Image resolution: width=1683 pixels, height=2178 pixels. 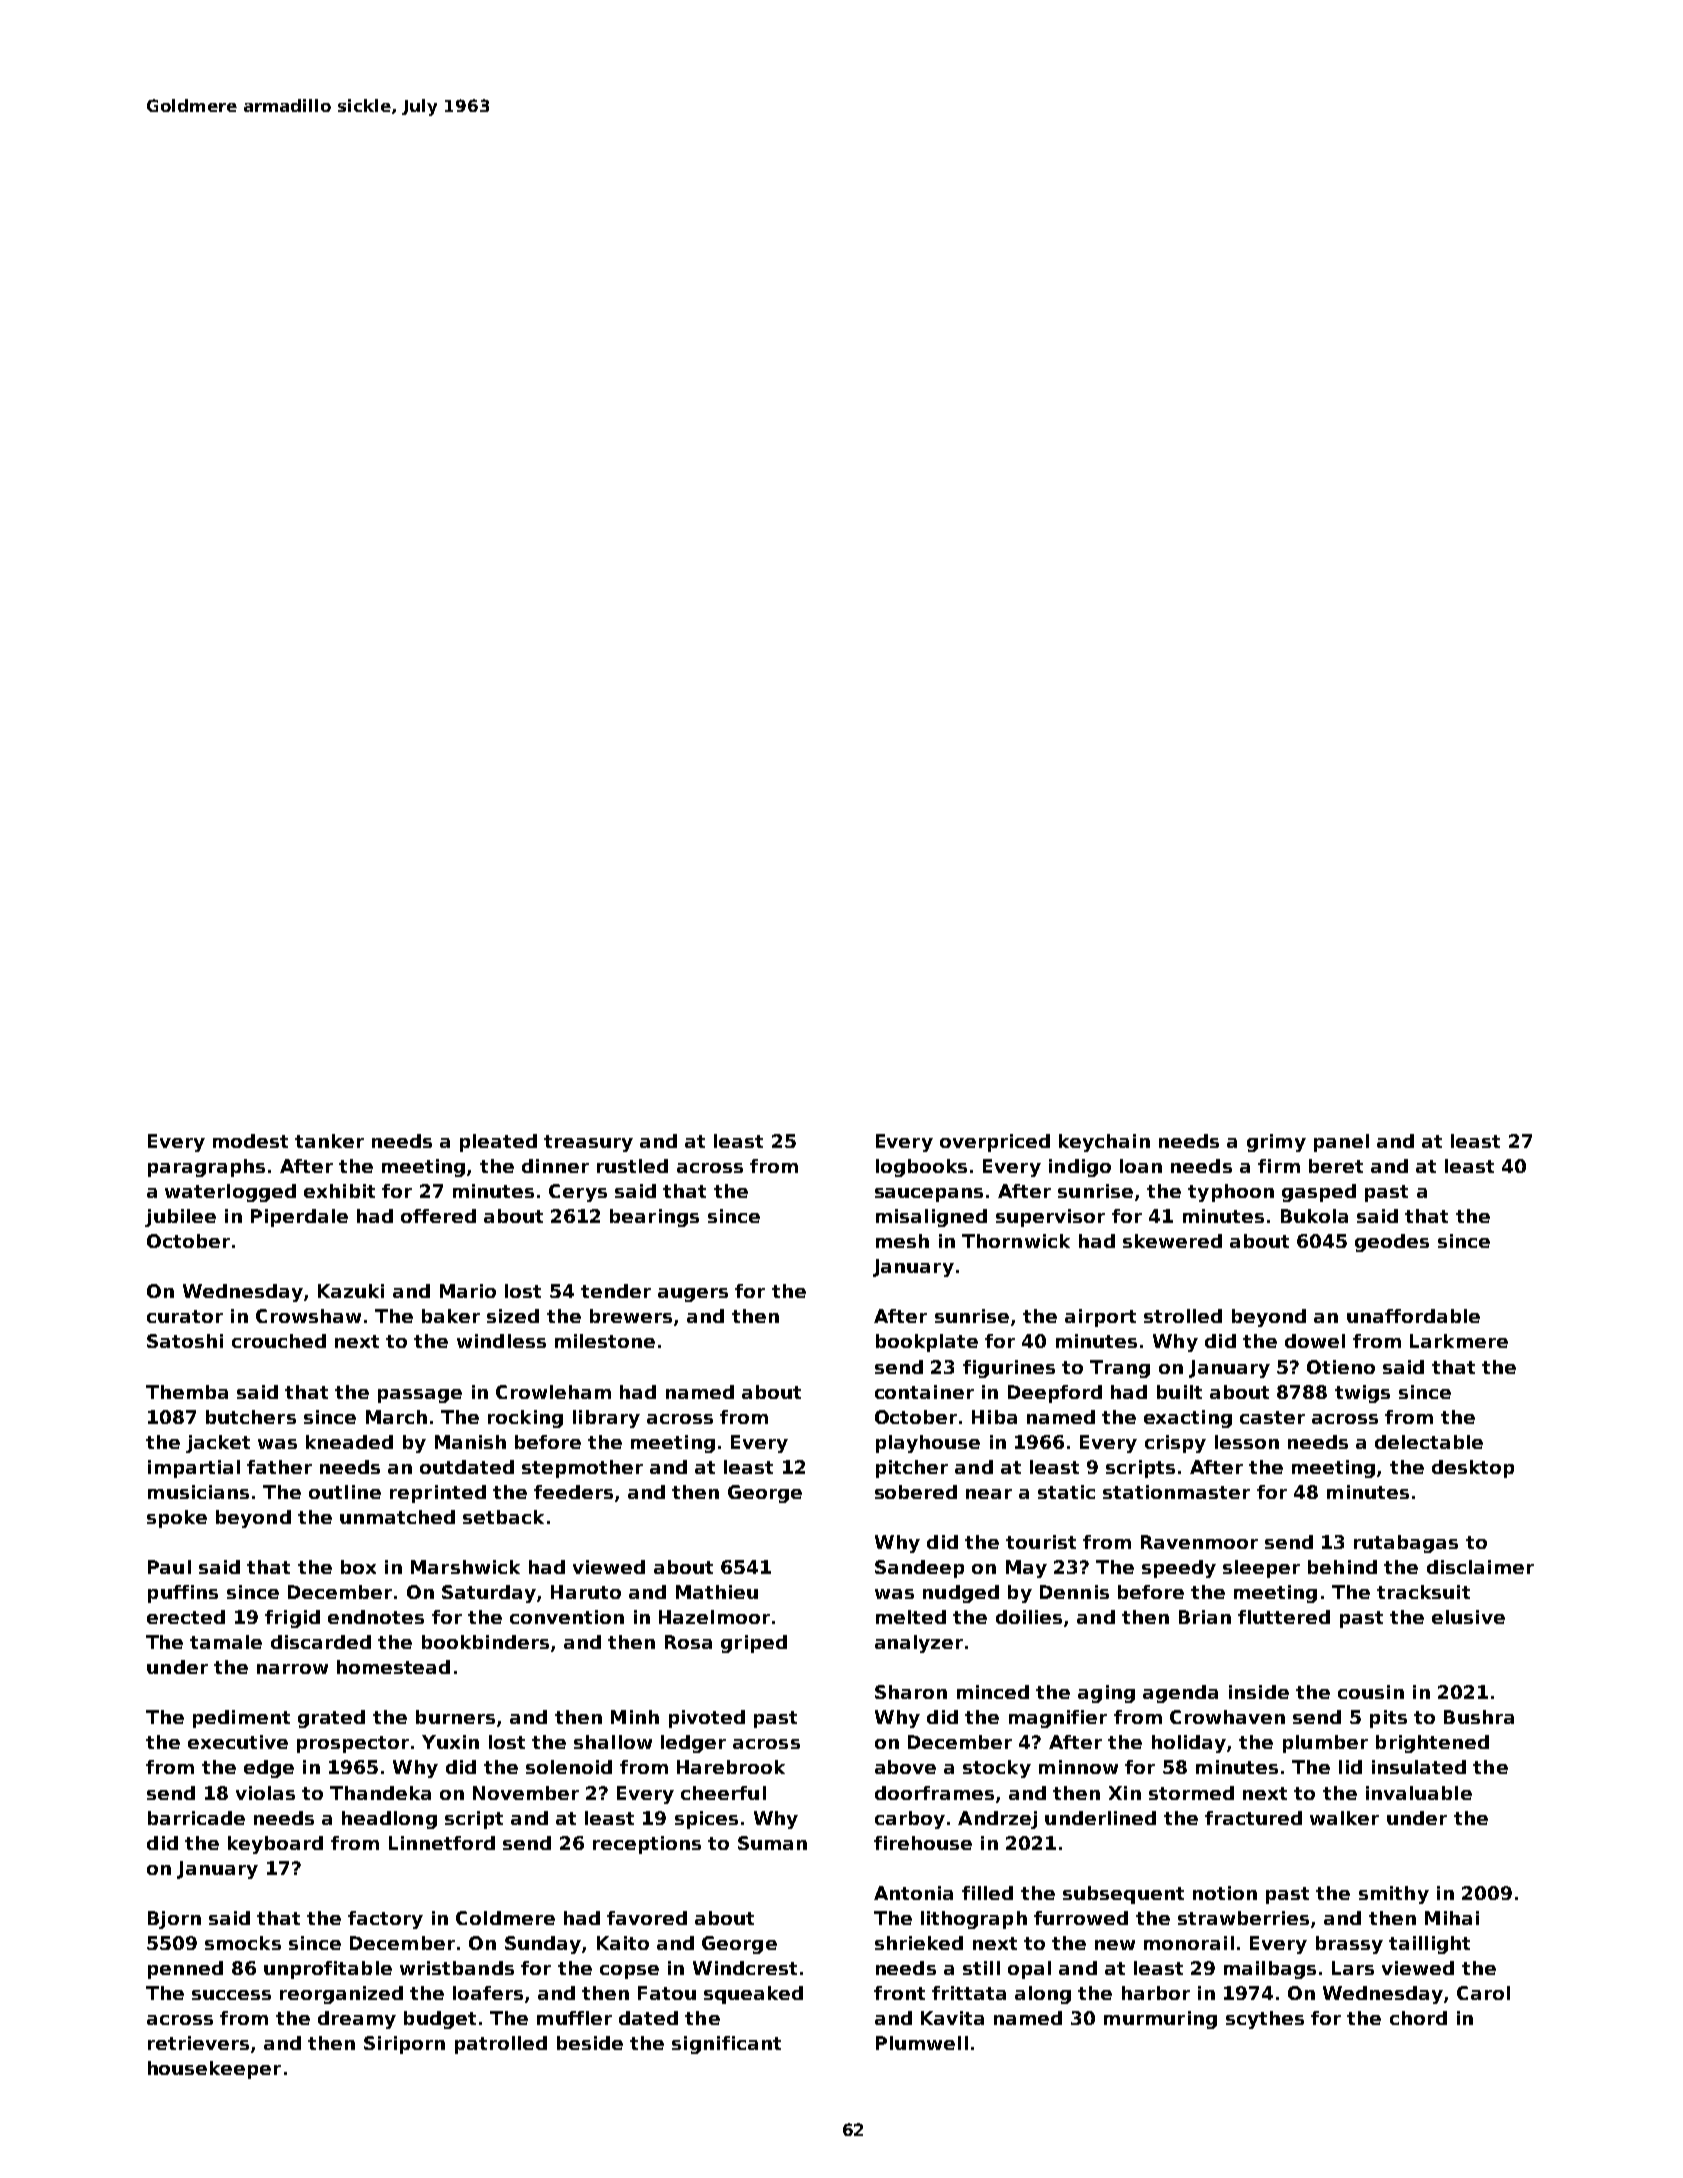 I want to click on housekeeper, so click(x=214, y=2070).
